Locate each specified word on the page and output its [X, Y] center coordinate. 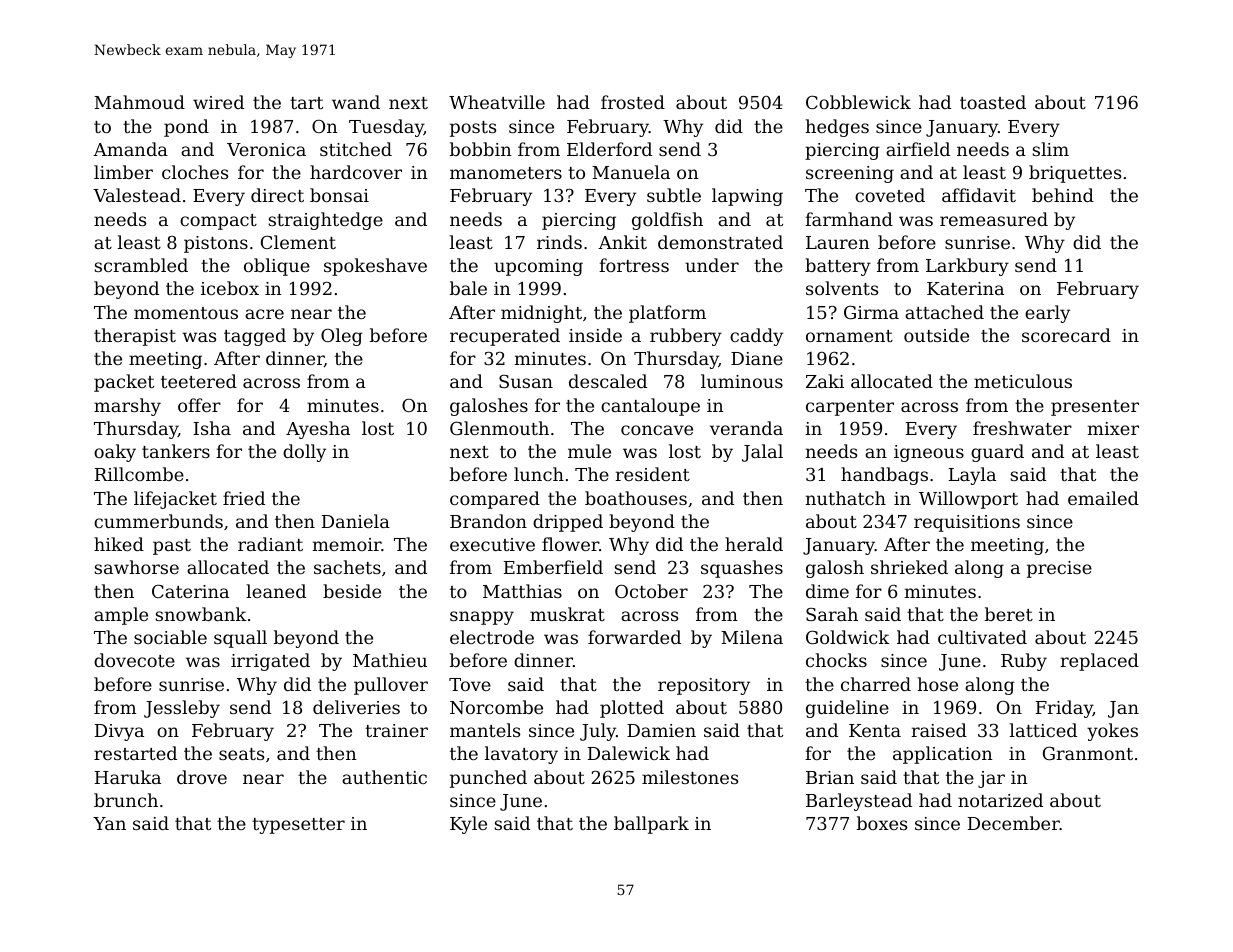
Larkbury [967, 267]
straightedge [326, 221]
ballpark [651, 825]
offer [199, 405]
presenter [1095, 408]
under [712, 265]
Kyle [468, 825]
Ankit [622, 242]
